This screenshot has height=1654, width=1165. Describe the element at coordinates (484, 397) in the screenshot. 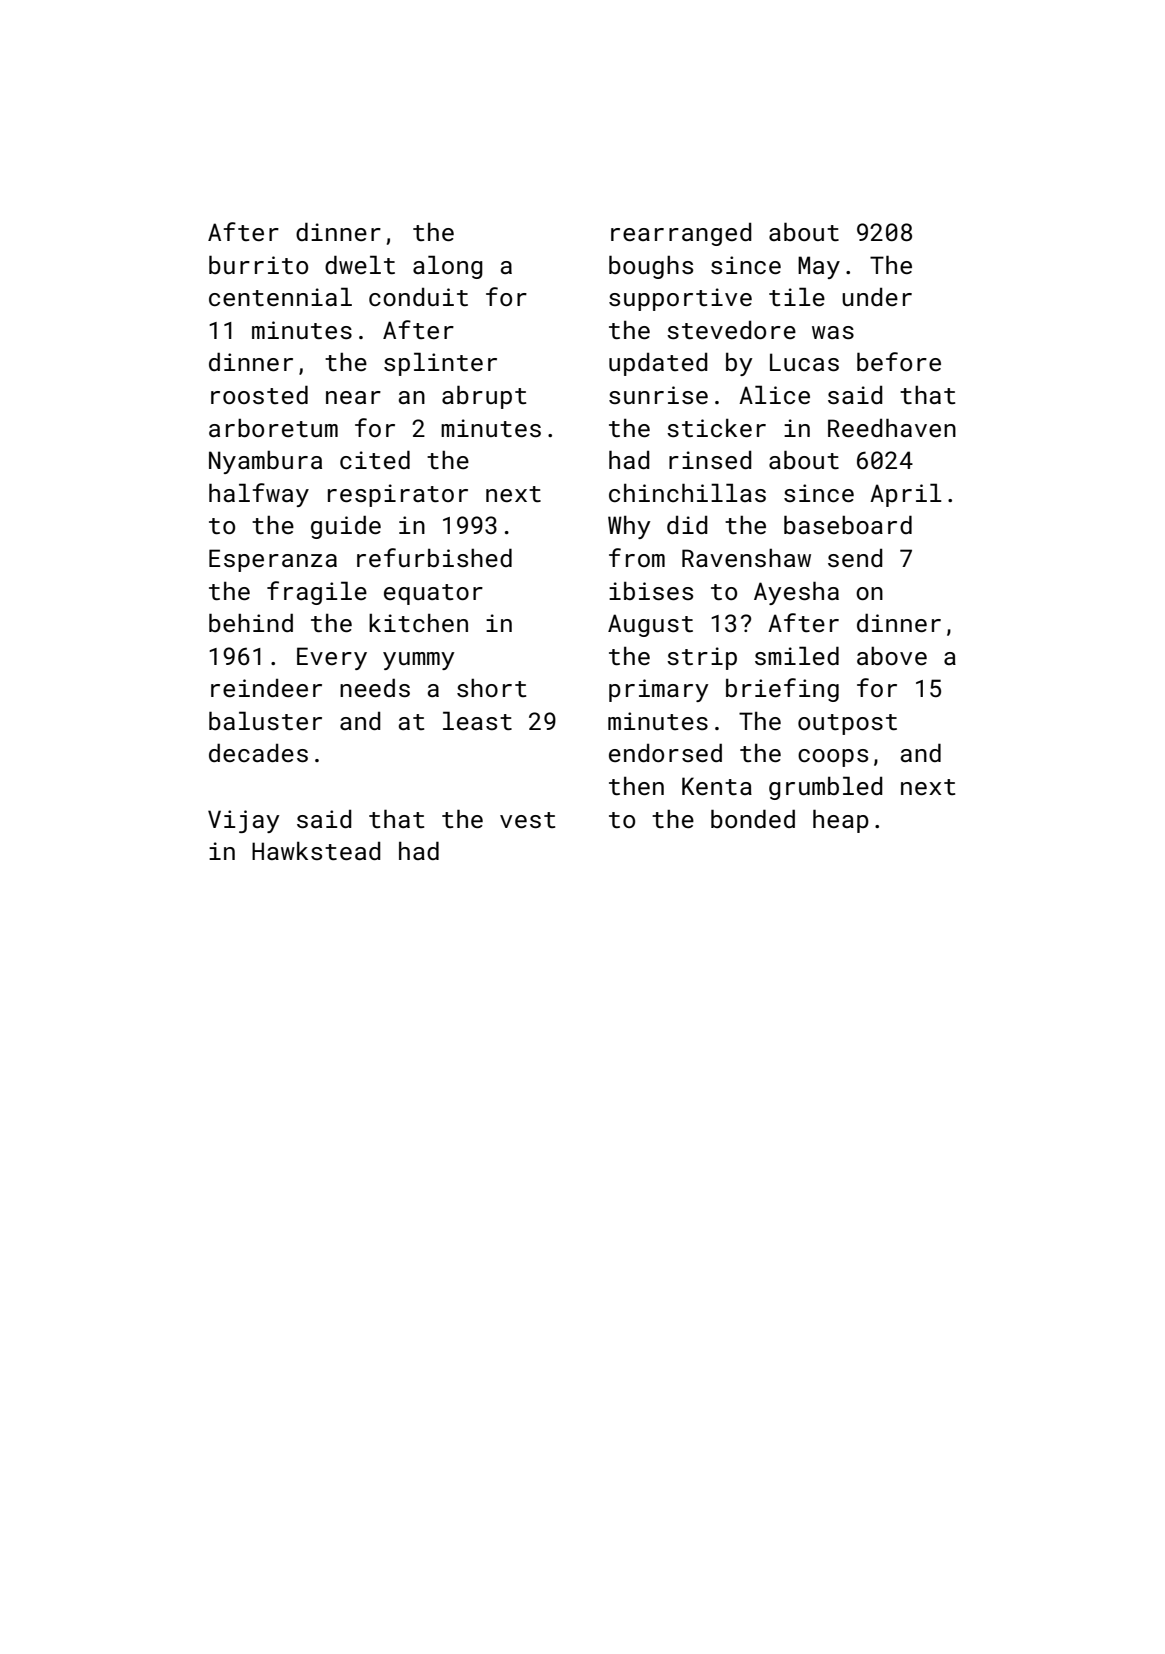

I see `abrupt` at that location.
